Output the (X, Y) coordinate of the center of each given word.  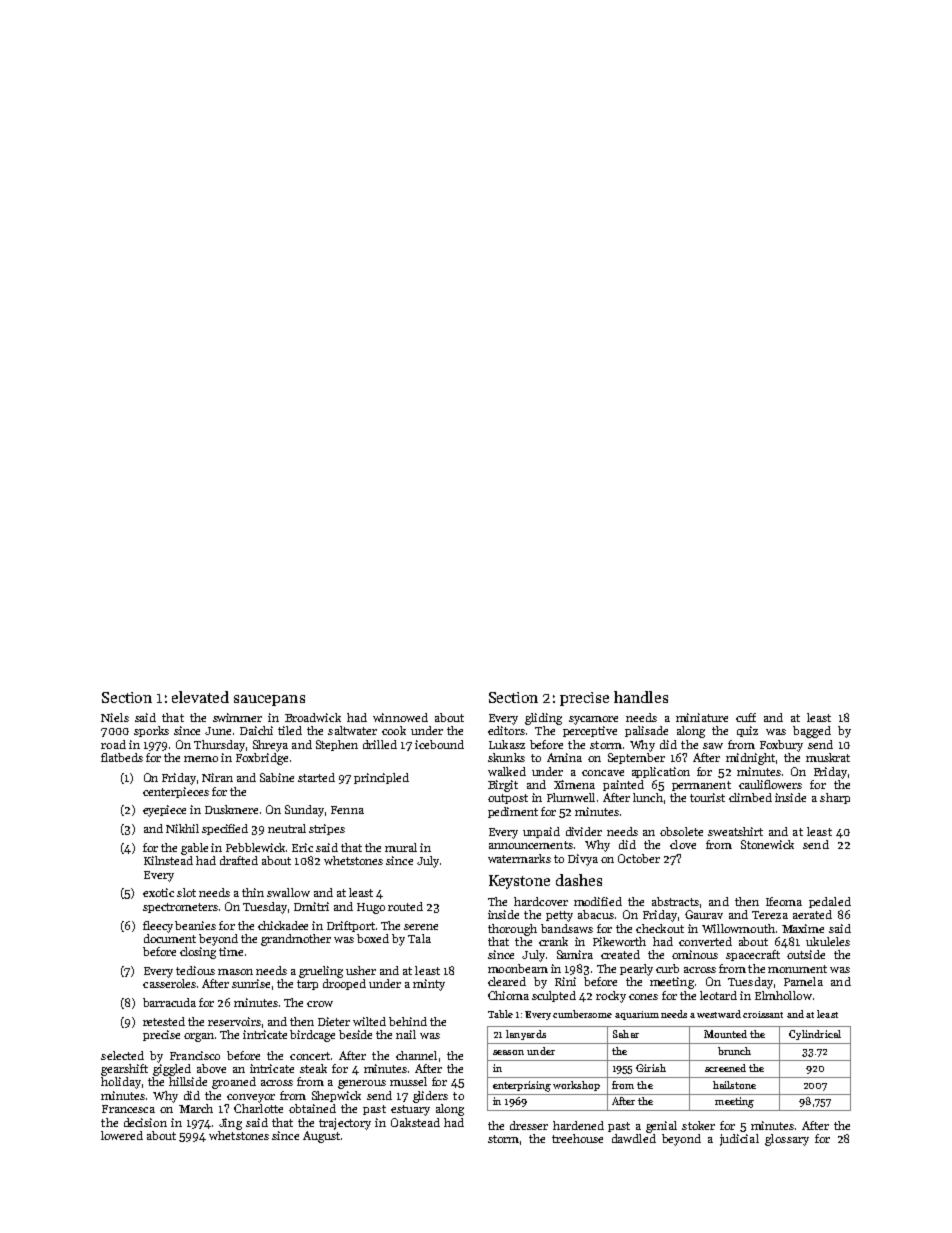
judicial (739, 1140)
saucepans (269, 700)
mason (235, 972)
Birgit (503, 786)
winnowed (400, 717)
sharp (835, 798)
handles (641, 697)
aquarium (637, 1015)
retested (164, 1021)
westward (719, 1014)
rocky (611, 997)
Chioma (508, 995)
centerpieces (176, 792)
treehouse (577, 1138)
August (321, 1137)
